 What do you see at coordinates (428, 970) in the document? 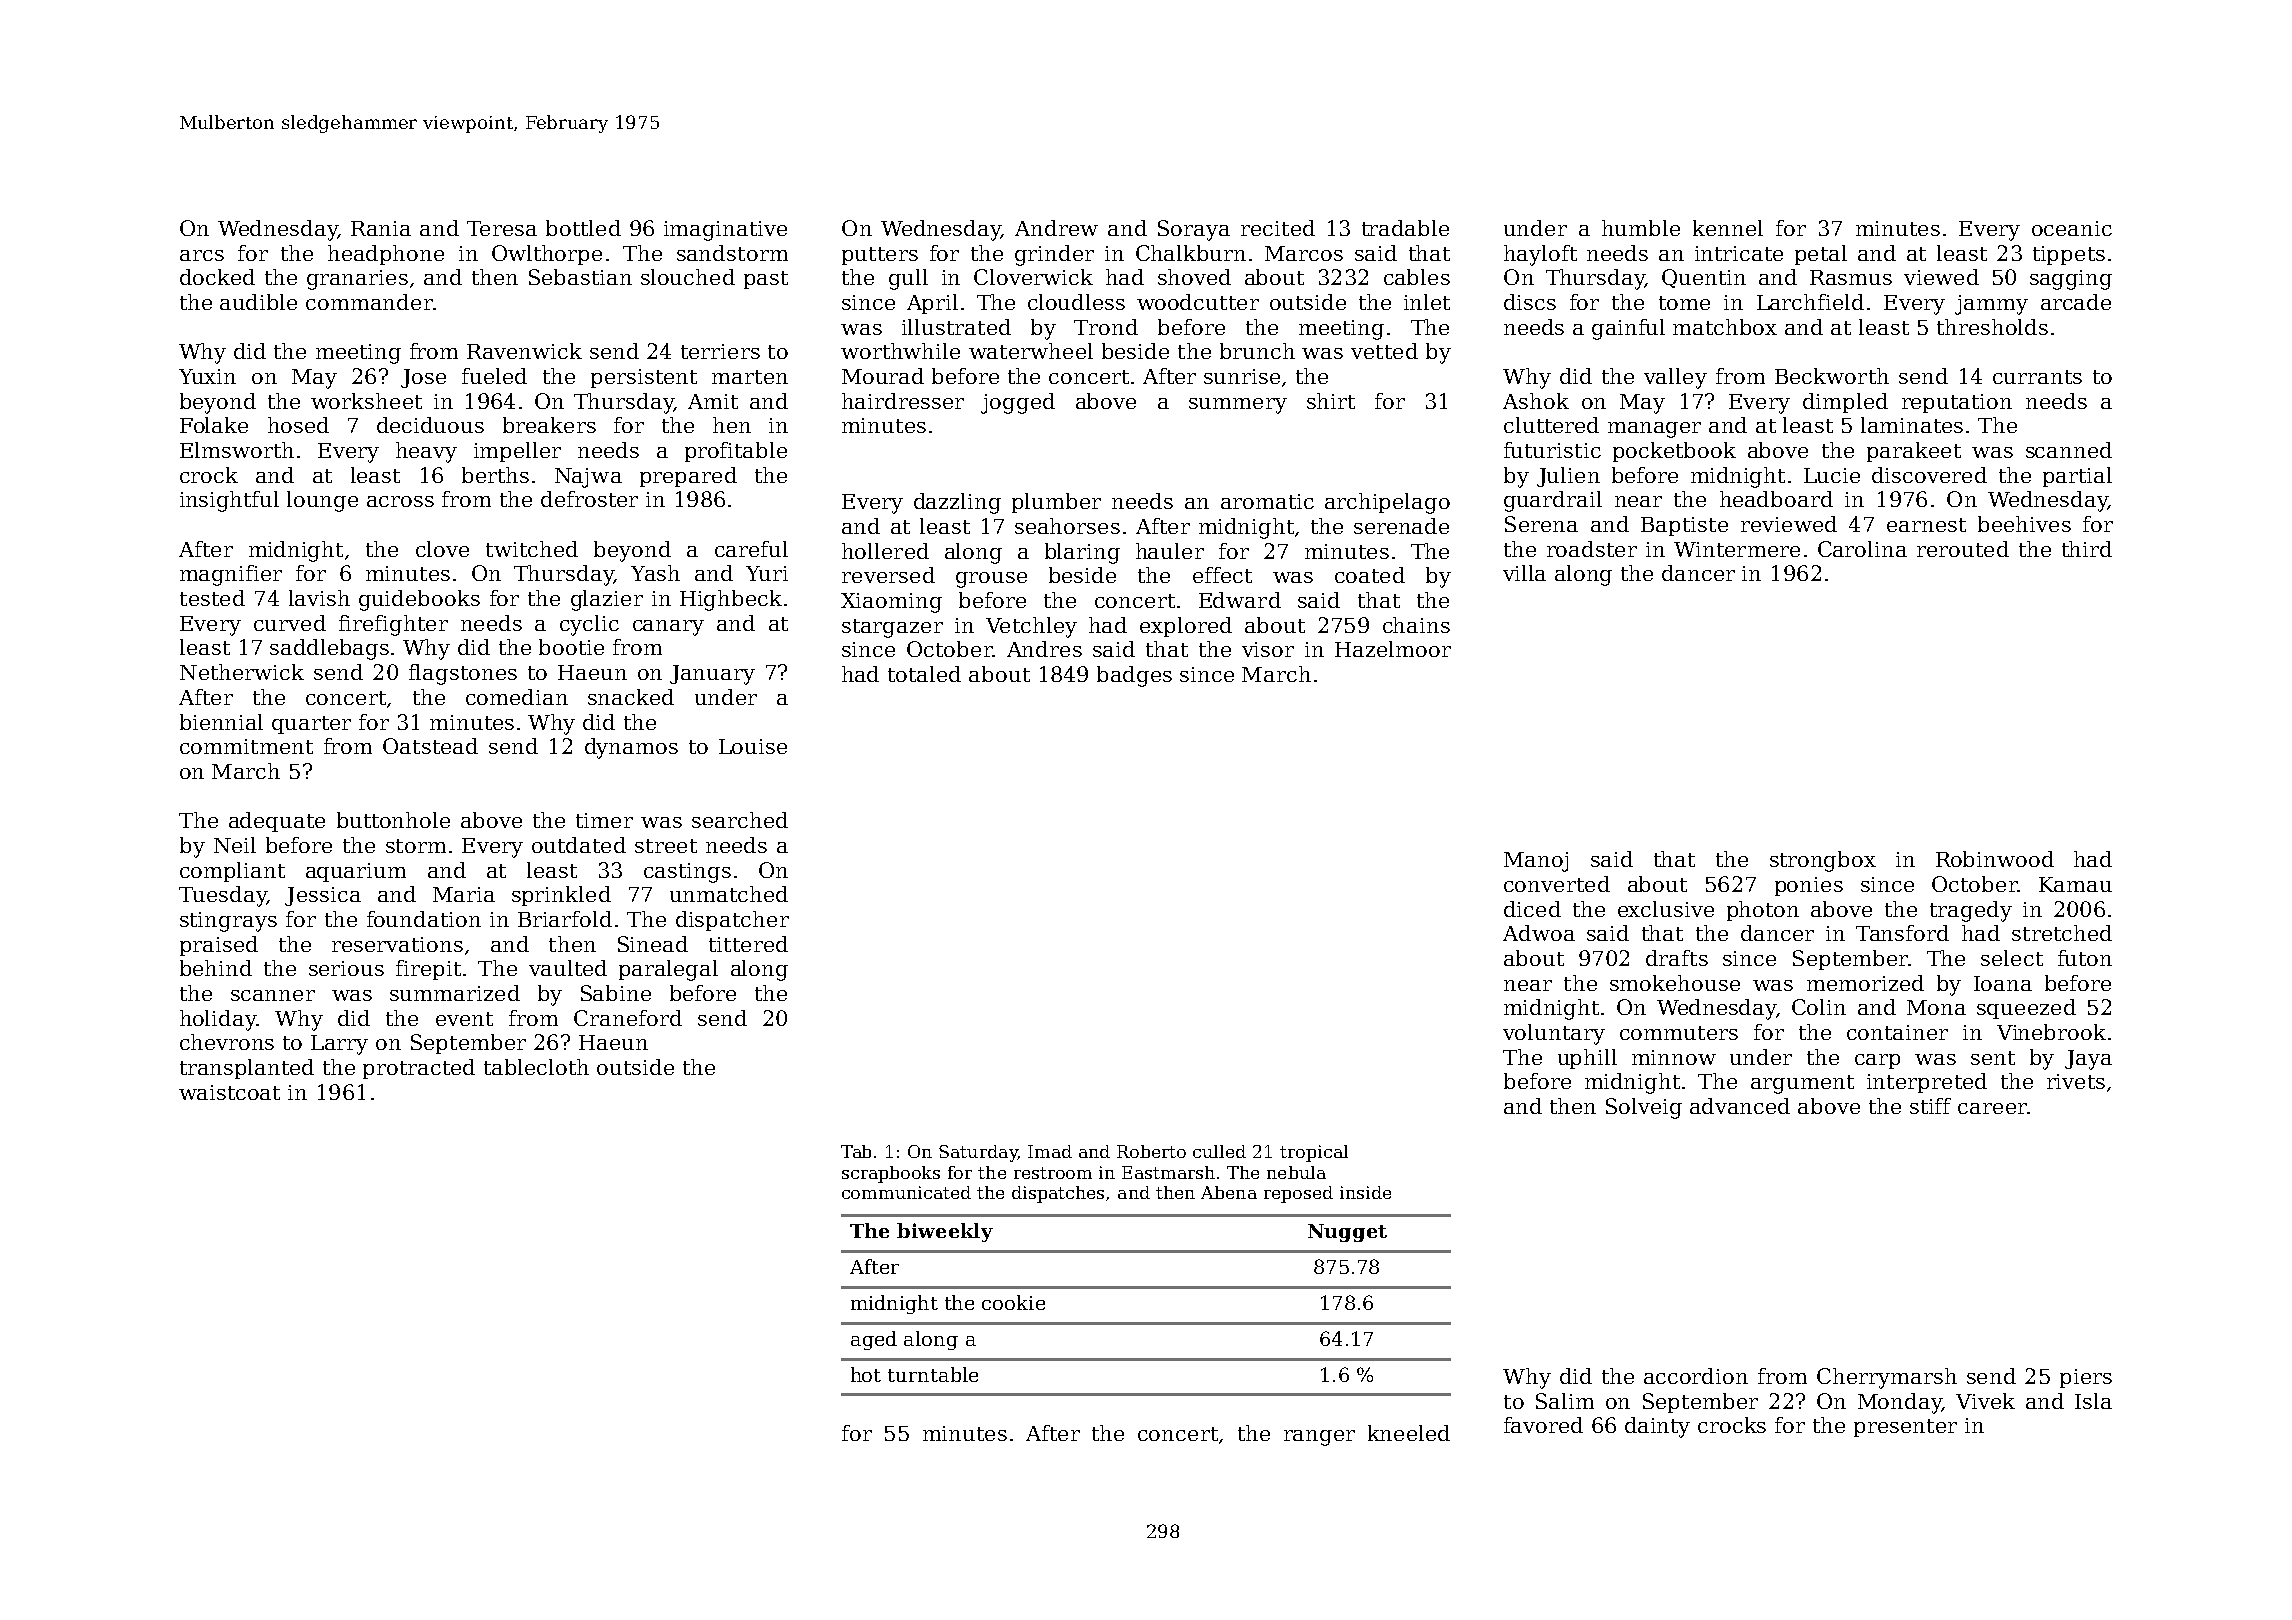
I see `firepit` at bounding box center [428, 970].
